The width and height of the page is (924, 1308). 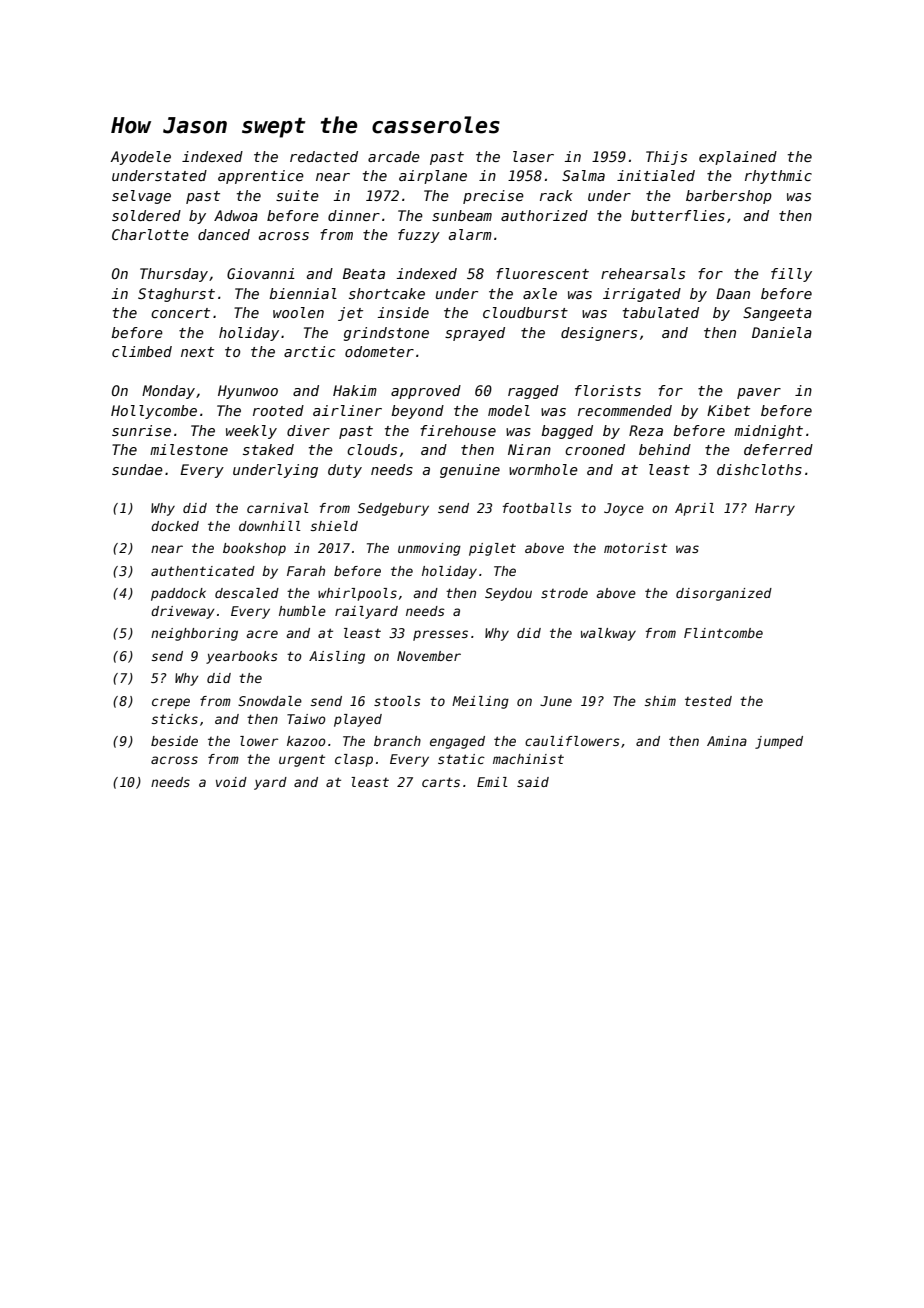 I want to click on staked, so click(x=268, y=449).
